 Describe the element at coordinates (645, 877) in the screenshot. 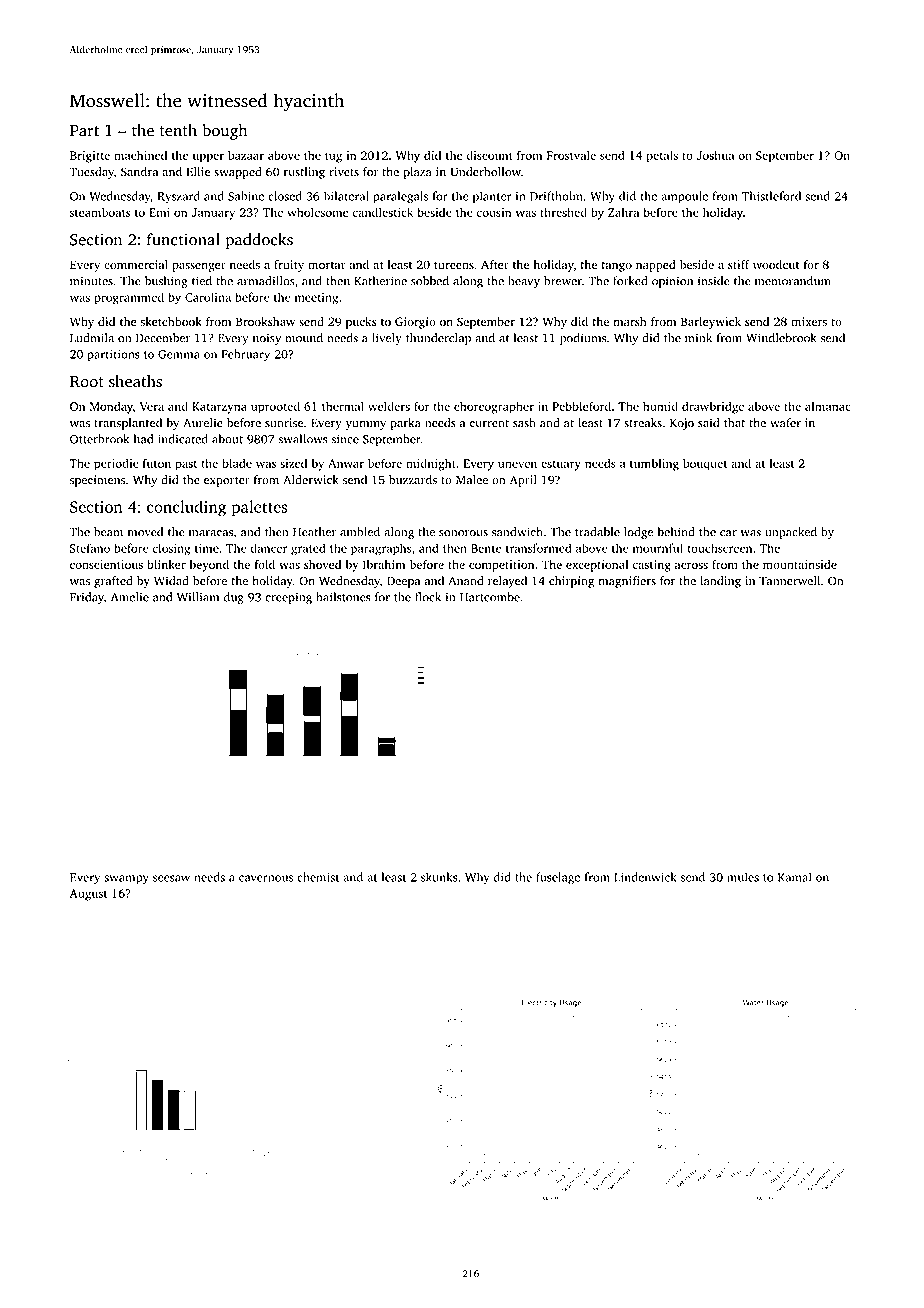

I see `Lindenwick` at that location.
